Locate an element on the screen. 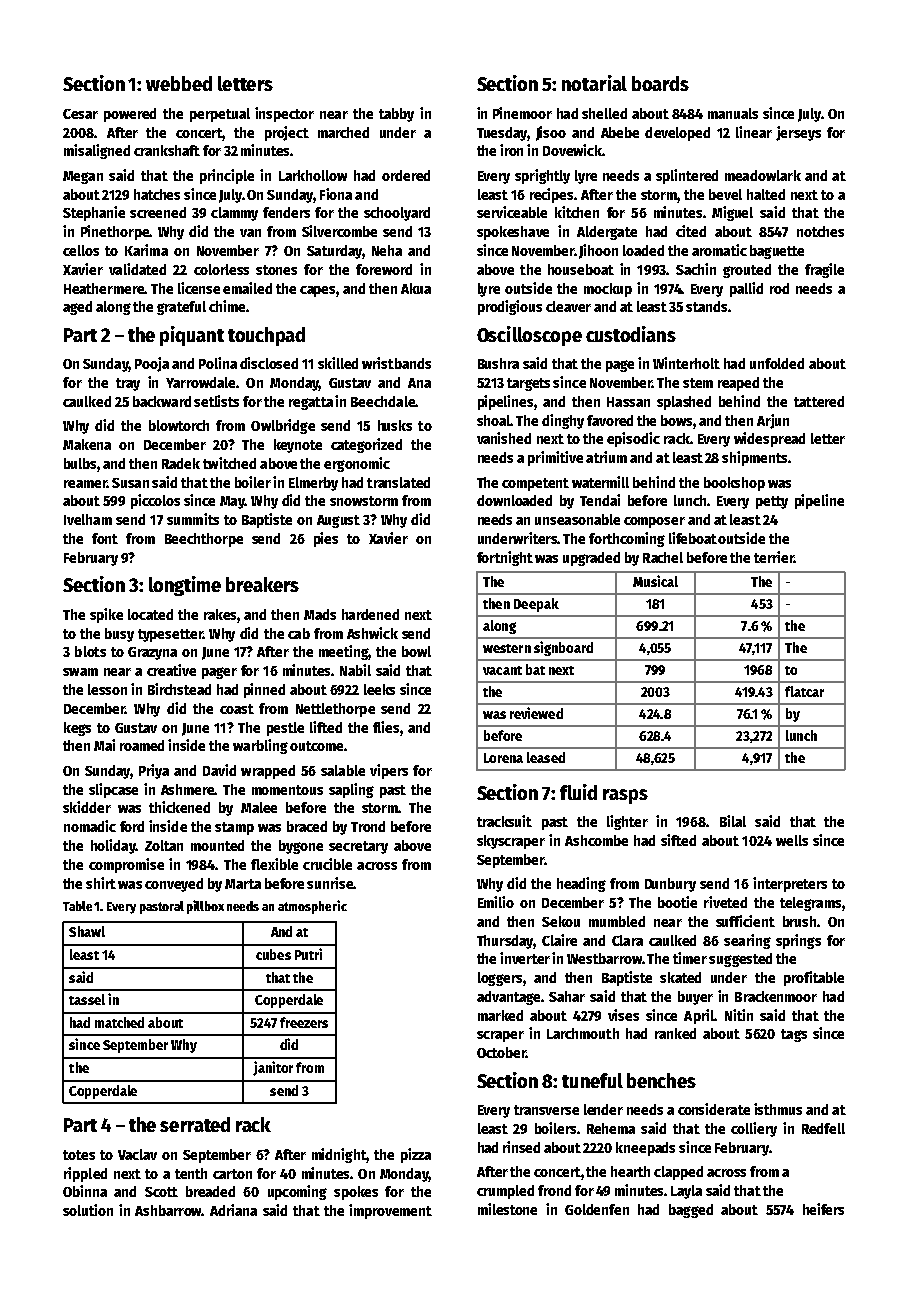  bookshop is located at coordinates (734, 484).
